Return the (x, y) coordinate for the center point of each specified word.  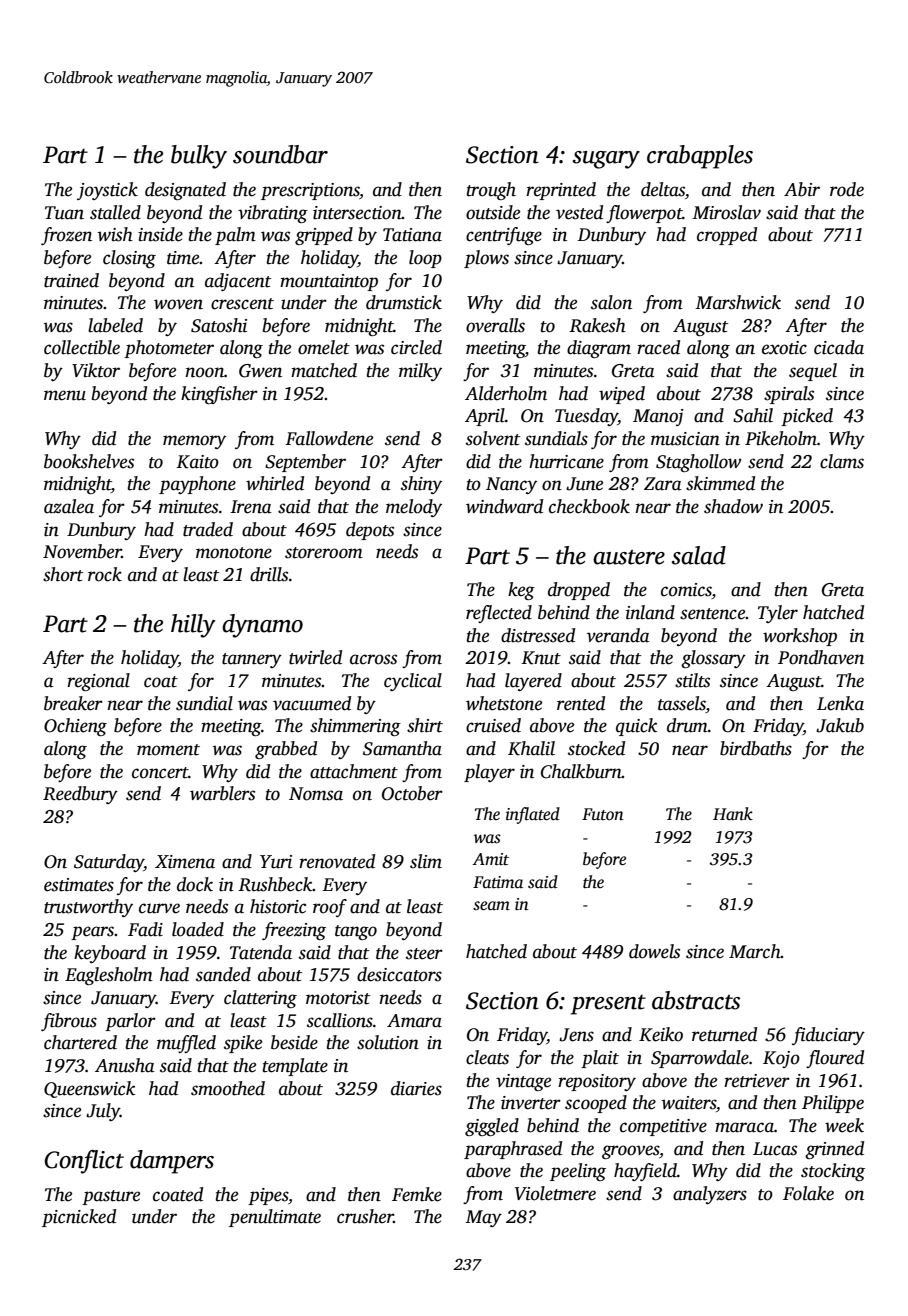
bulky (199, 157)
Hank (733, 814)
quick (636, 727)
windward (504, 506)
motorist (338, 998)
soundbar (280, 154)
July (103, 1112)
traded (208, 529)
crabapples (700, 157)
